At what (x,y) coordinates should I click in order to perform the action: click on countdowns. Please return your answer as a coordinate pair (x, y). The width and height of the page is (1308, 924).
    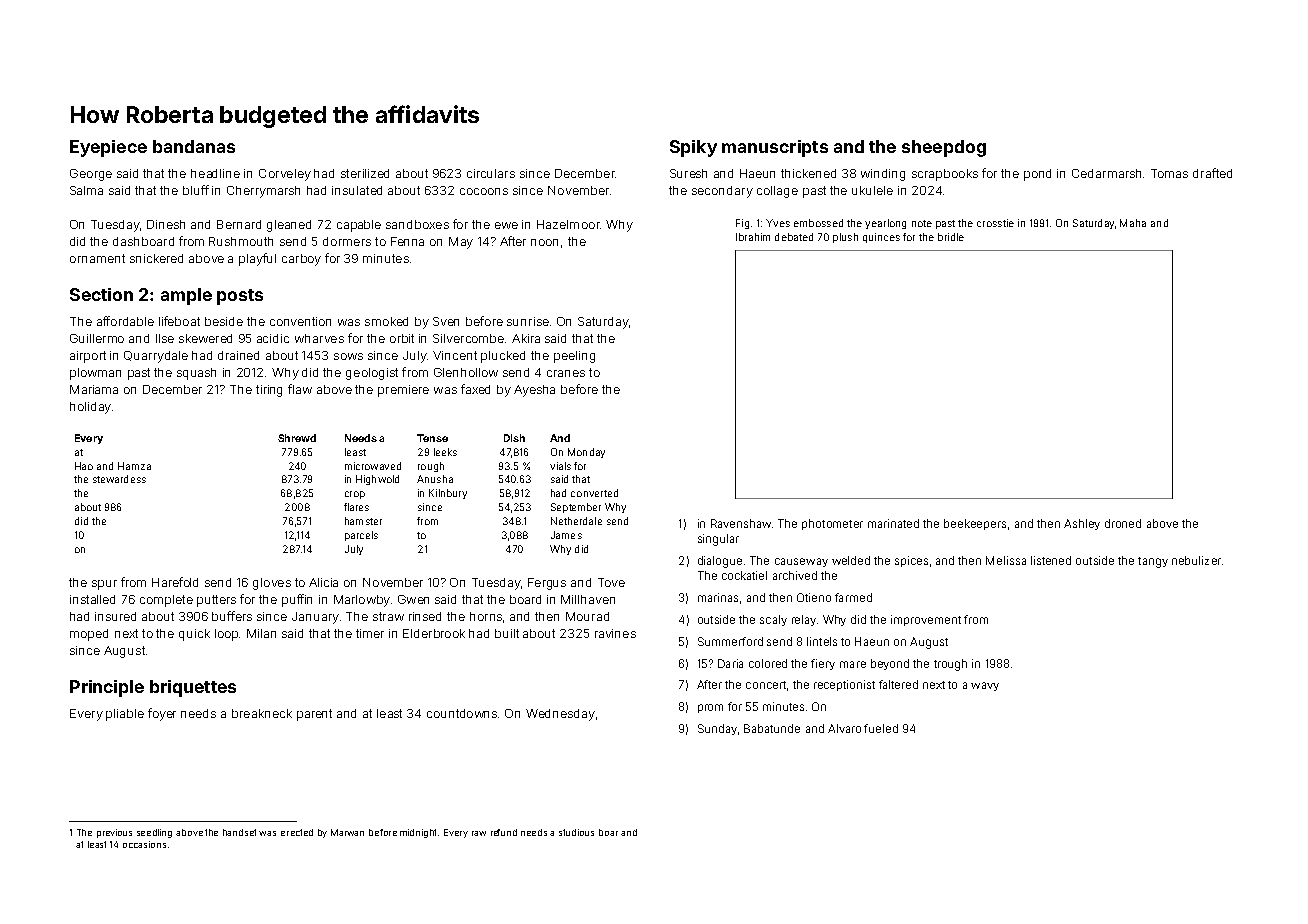
    Looking at the image, I should click on (462, 713).
